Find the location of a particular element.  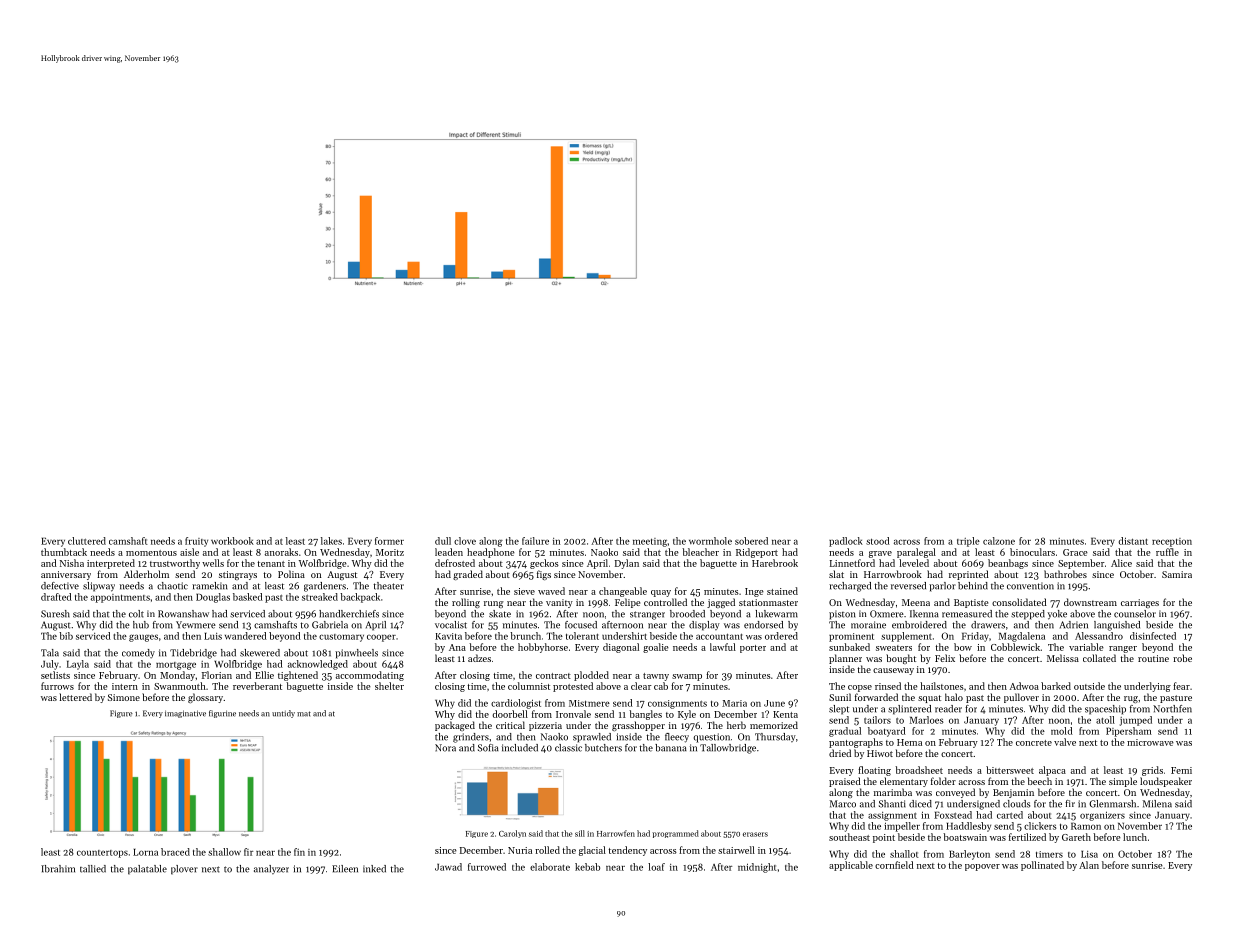

tendency is located at coordinates (628, 851).
